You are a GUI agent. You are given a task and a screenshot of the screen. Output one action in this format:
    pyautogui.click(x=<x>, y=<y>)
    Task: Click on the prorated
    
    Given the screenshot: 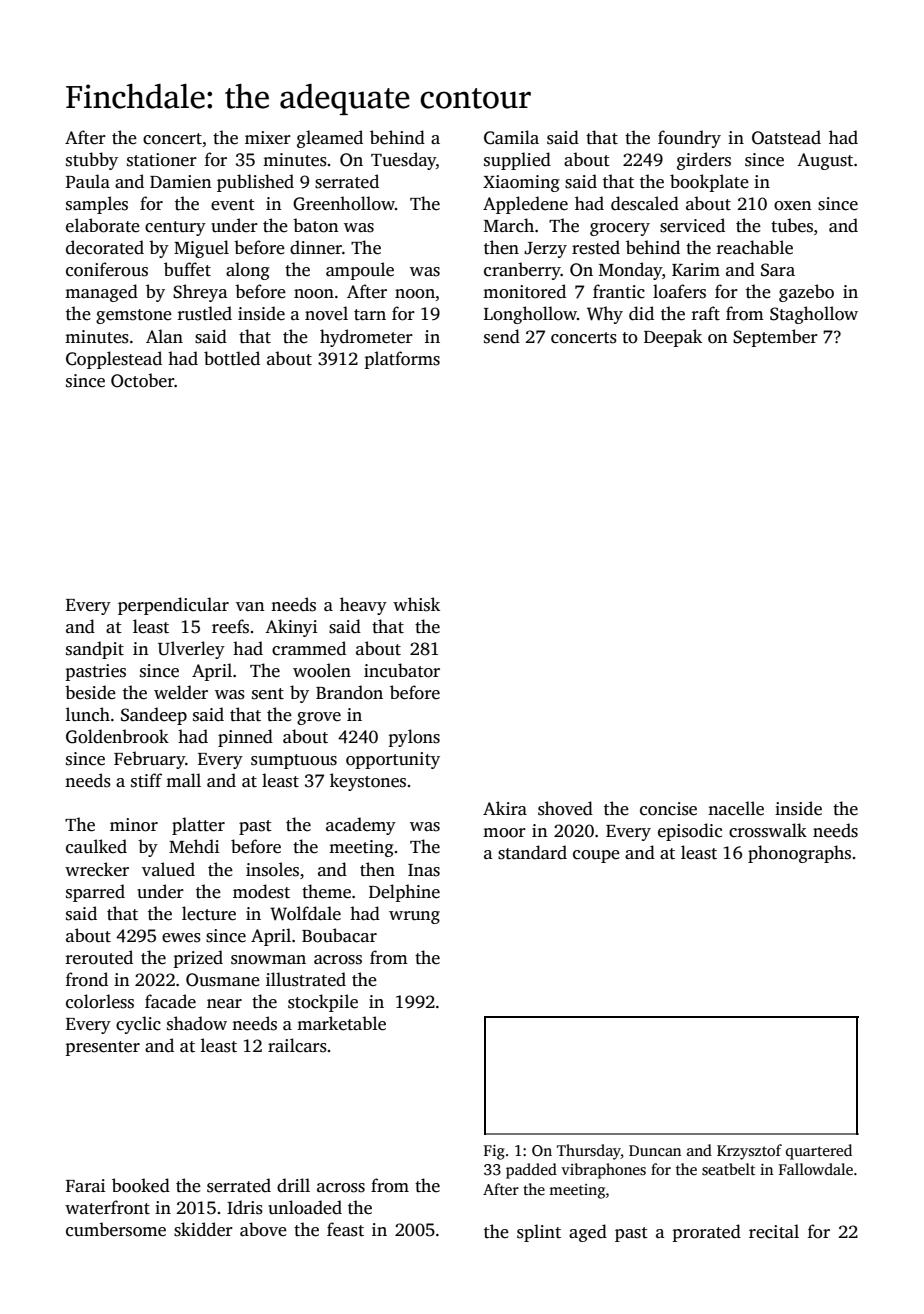 What is the action you would take?
    pyautogui.click(x=706, y=1233)
